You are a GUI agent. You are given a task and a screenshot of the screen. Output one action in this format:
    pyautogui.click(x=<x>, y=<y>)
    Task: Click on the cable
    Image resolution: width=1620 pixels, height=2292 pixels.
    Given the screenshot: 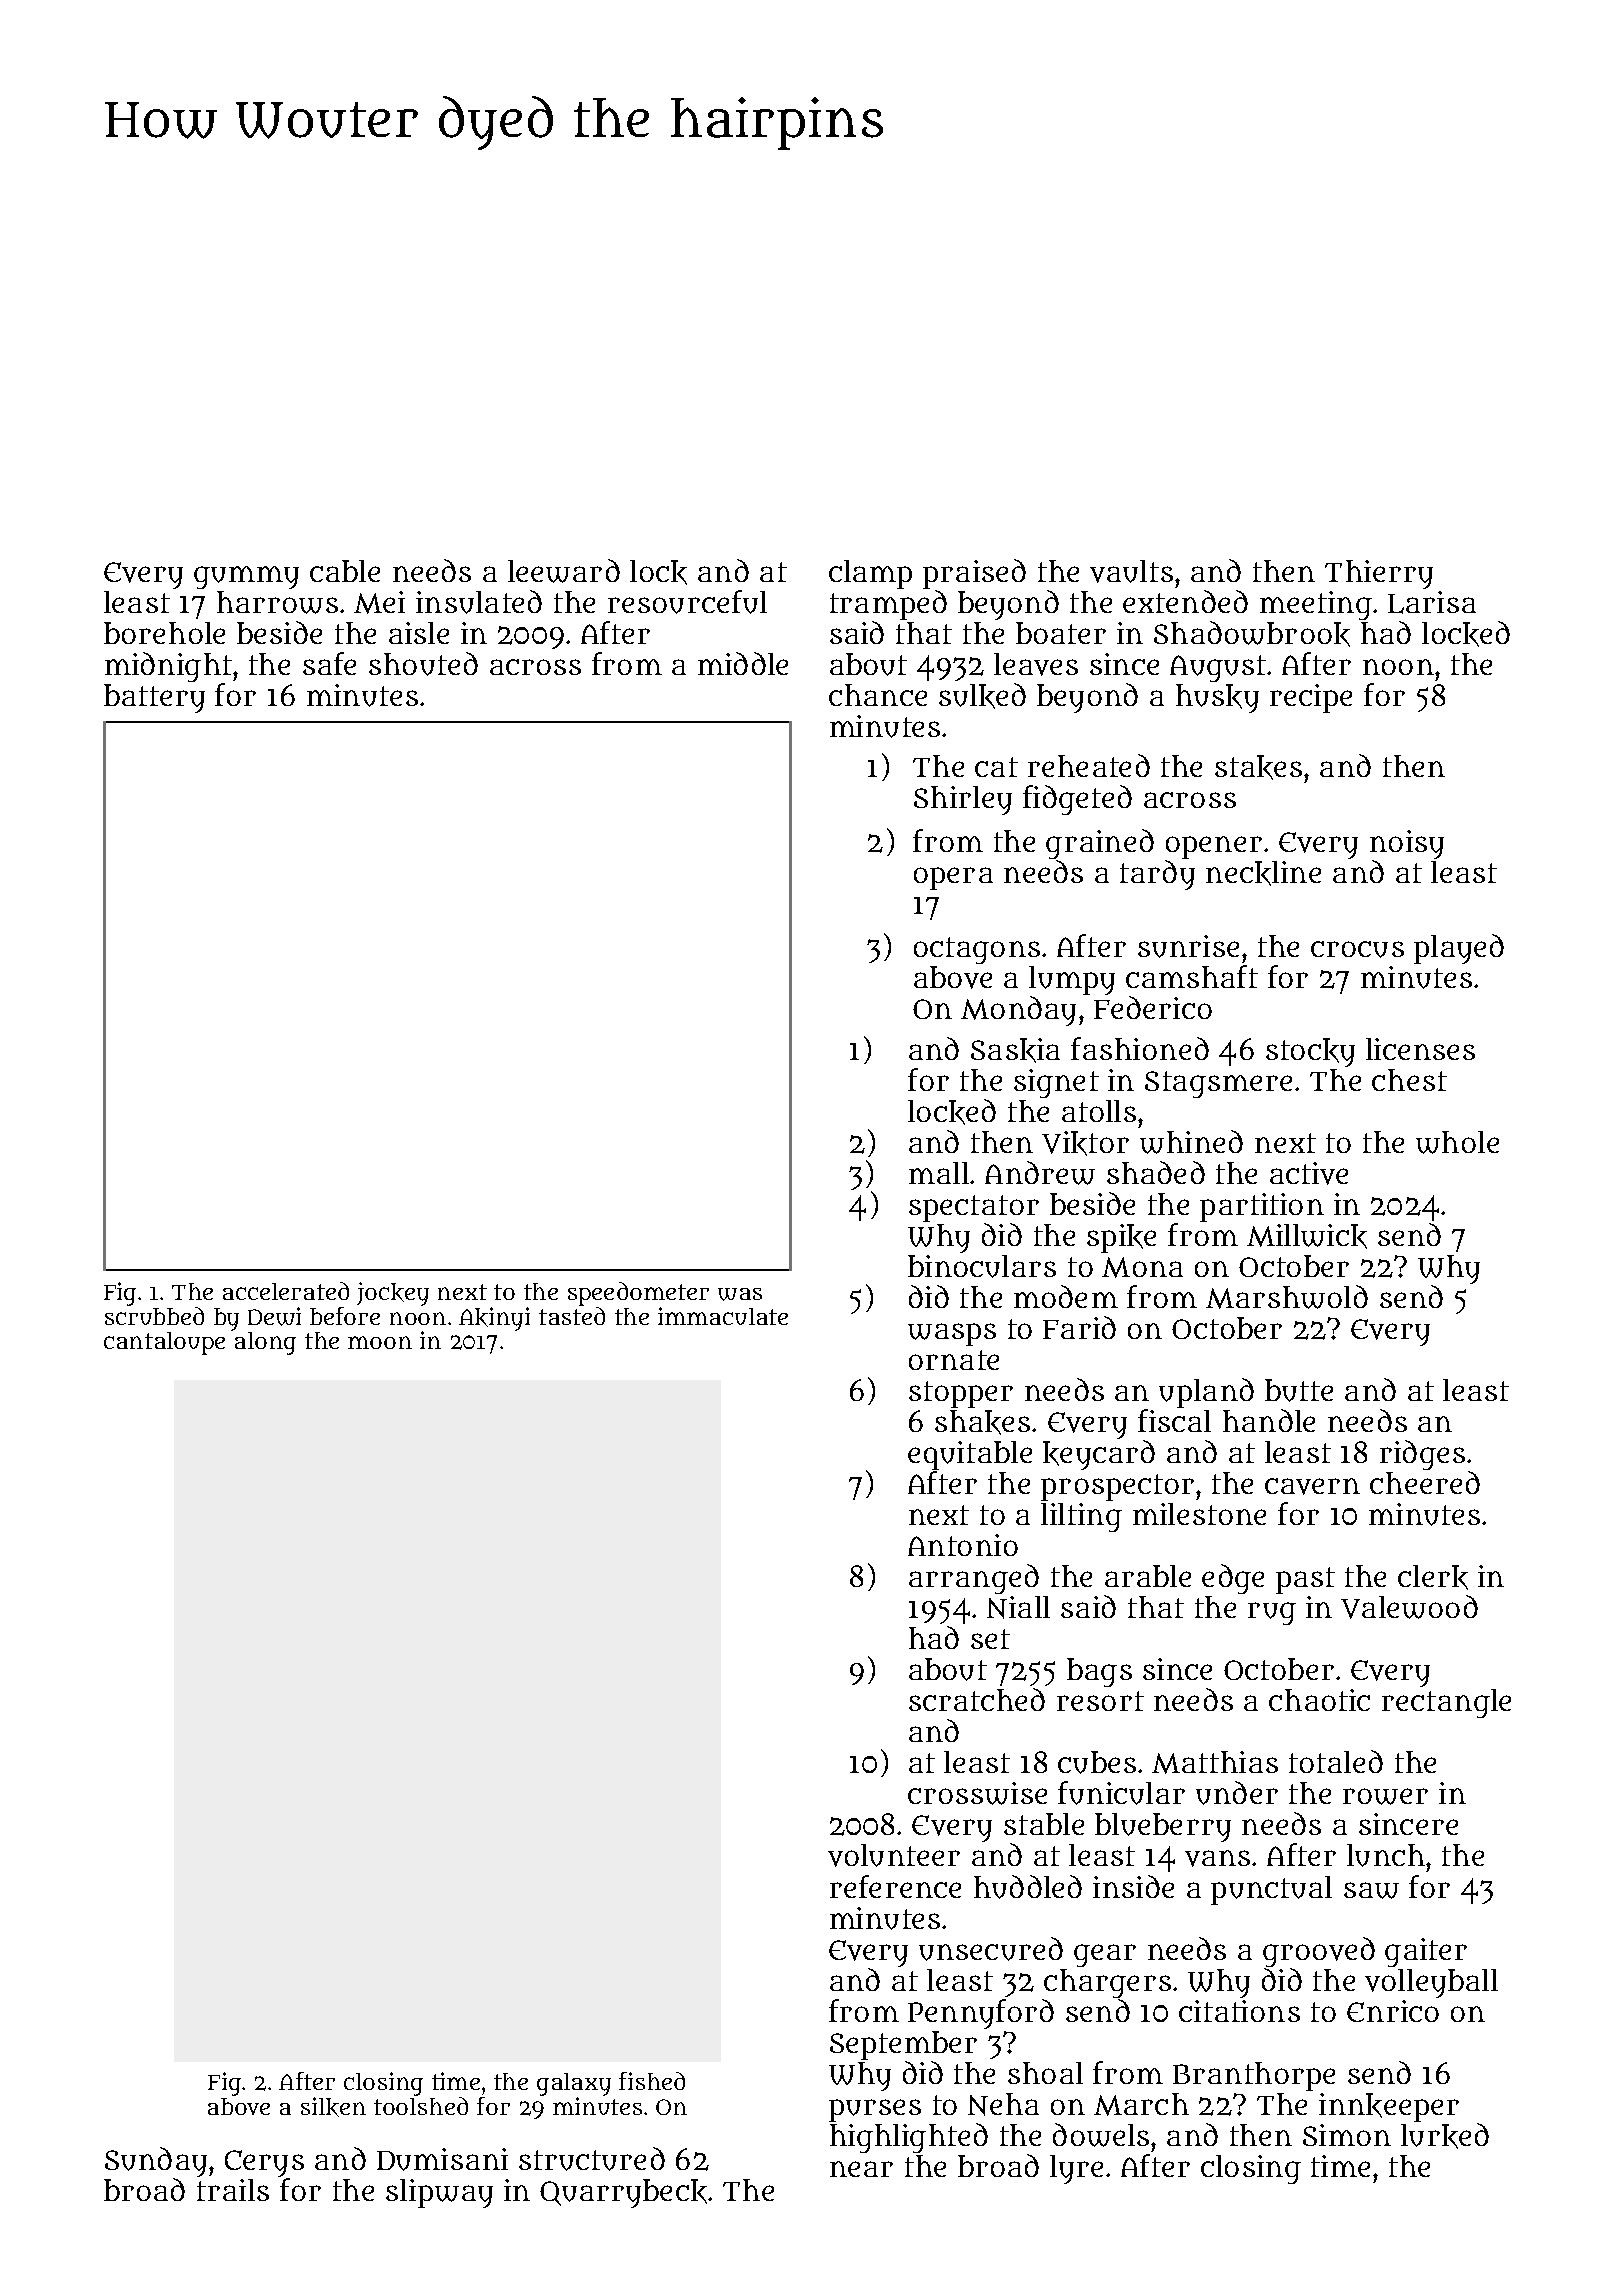 What is the action you would take?
    pyautogui.click(x=345, y=571)
